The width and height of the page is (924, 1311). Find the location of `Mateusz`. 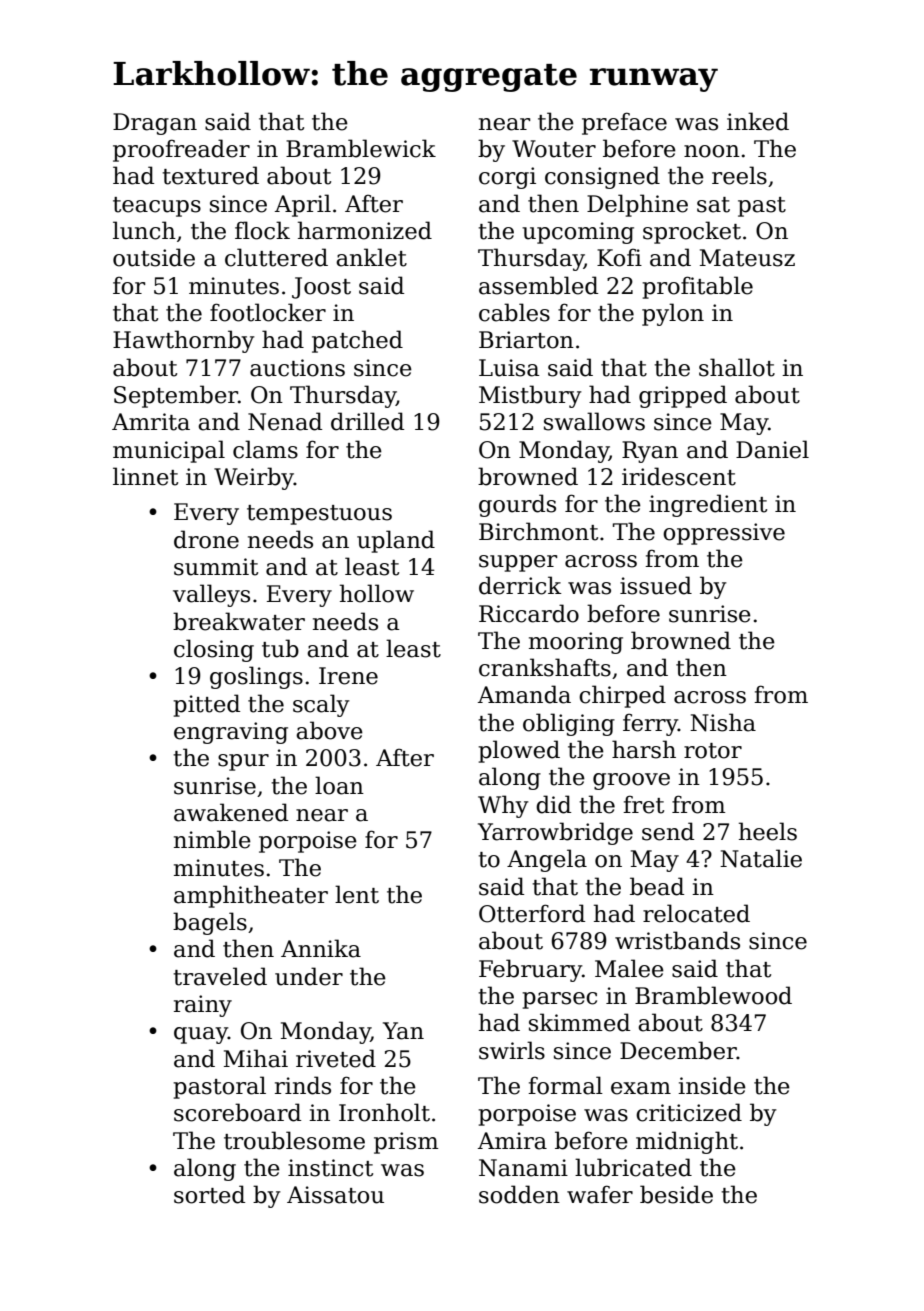

Mateusz is located at coordinates (747, 258).
